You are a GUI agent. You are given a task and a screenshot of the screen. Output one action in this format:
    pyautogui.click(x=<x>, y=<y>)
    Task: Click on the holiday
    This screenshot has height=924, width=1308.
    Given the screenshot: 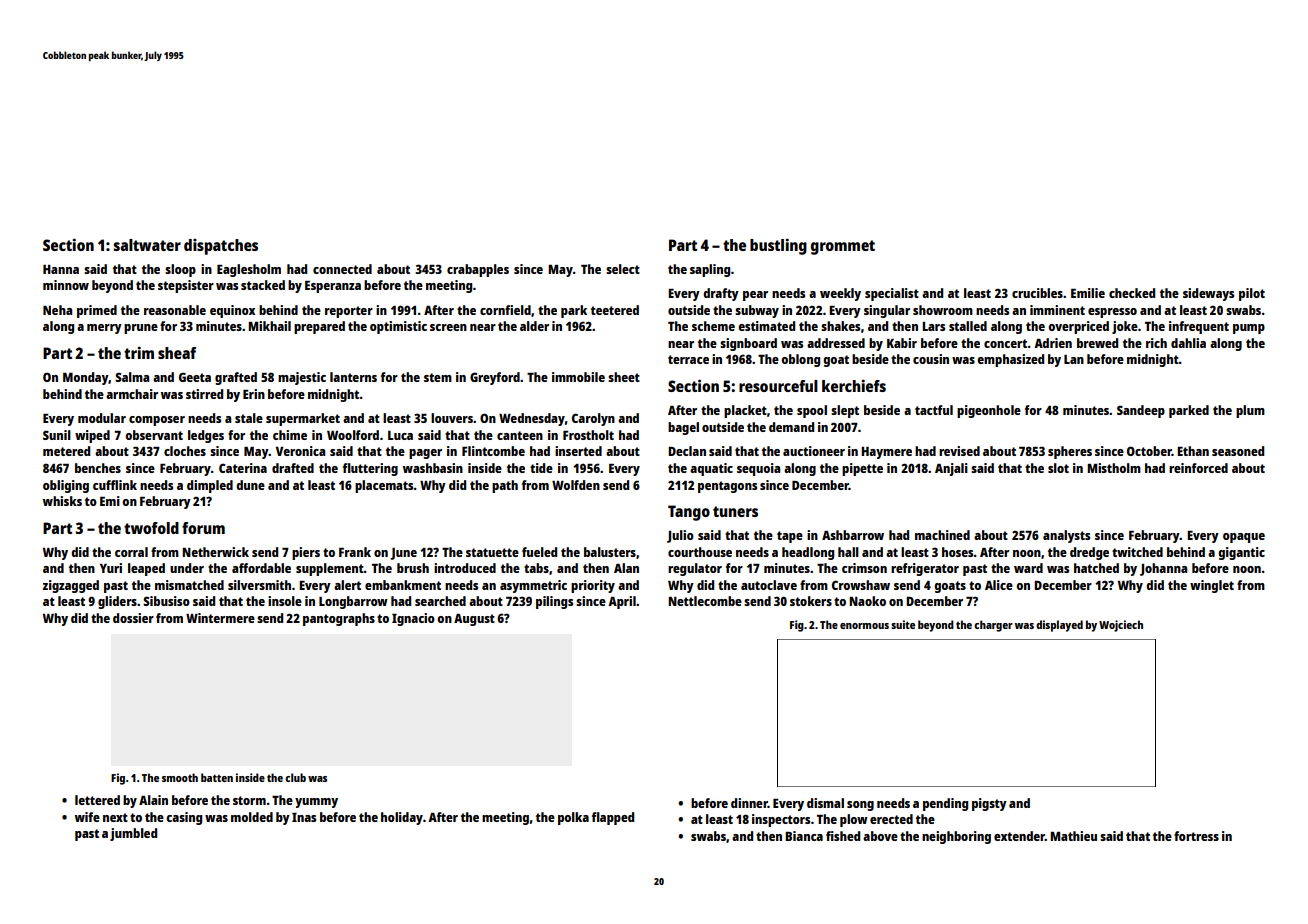 What is the action you would take?
    pyautogui.click(x=402, y=818)
